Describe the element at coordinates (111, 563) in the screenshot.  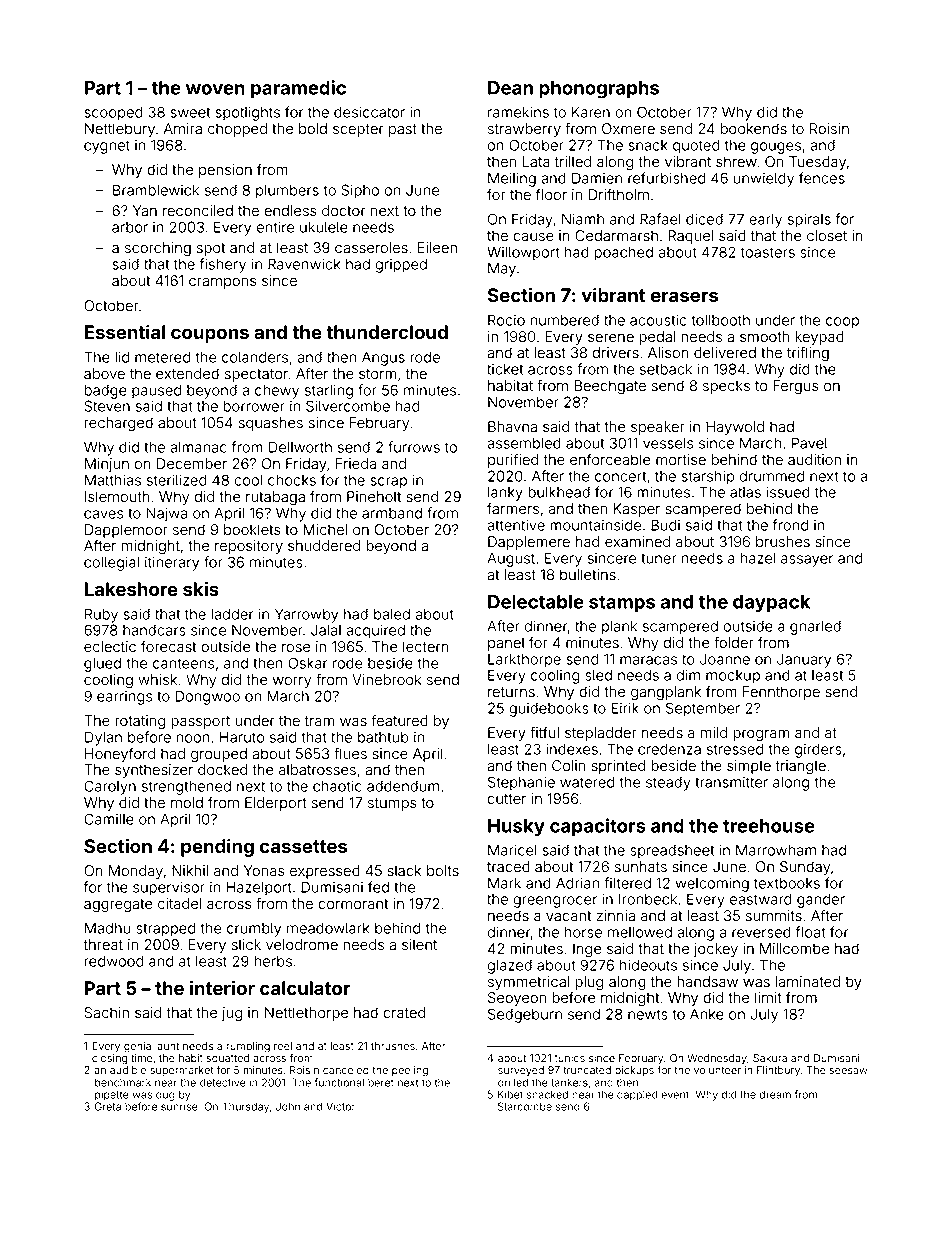
I see `collegial` at that location.
